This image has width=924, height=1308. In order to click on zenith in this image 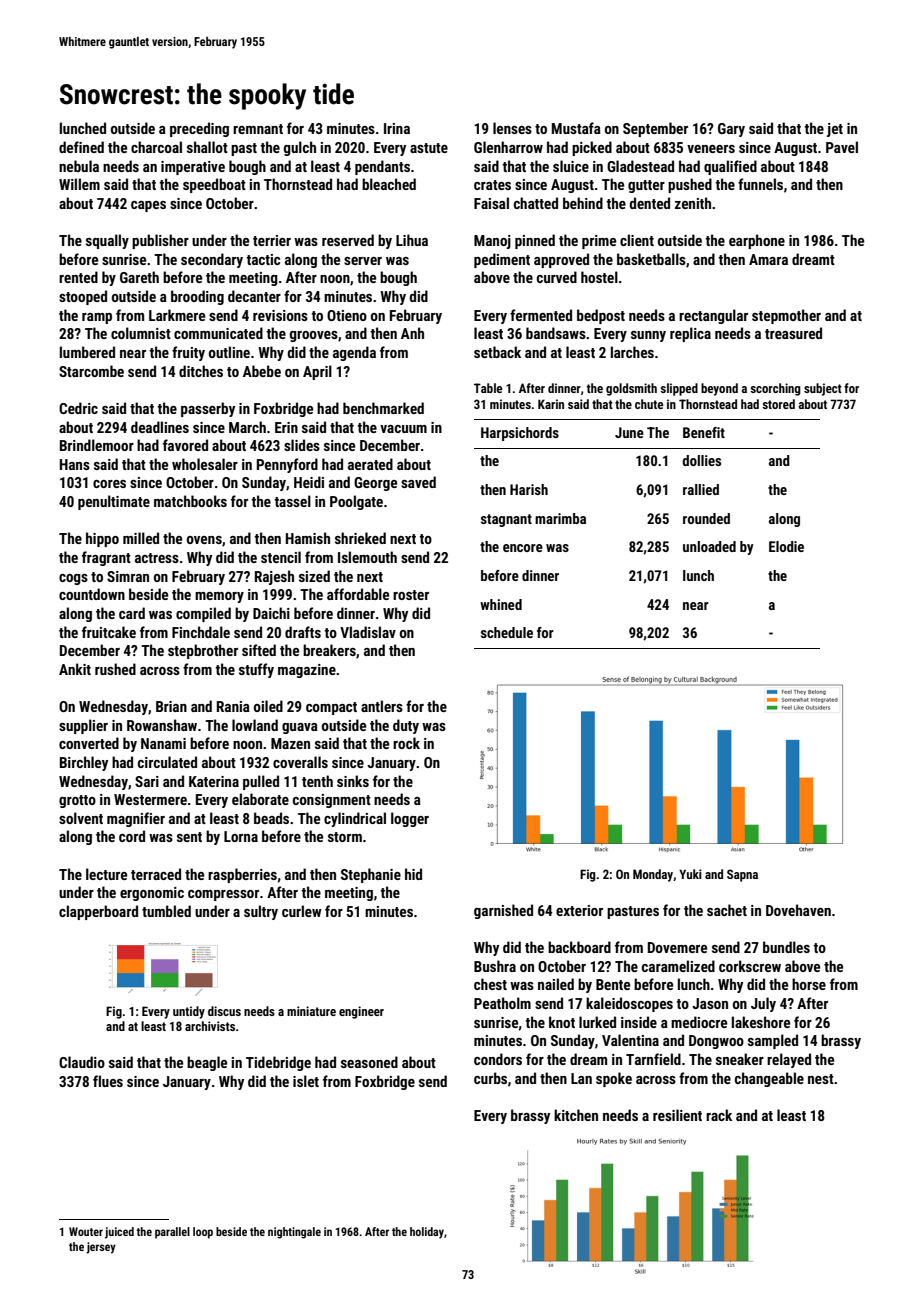, I will do `click(693, 203)`.
